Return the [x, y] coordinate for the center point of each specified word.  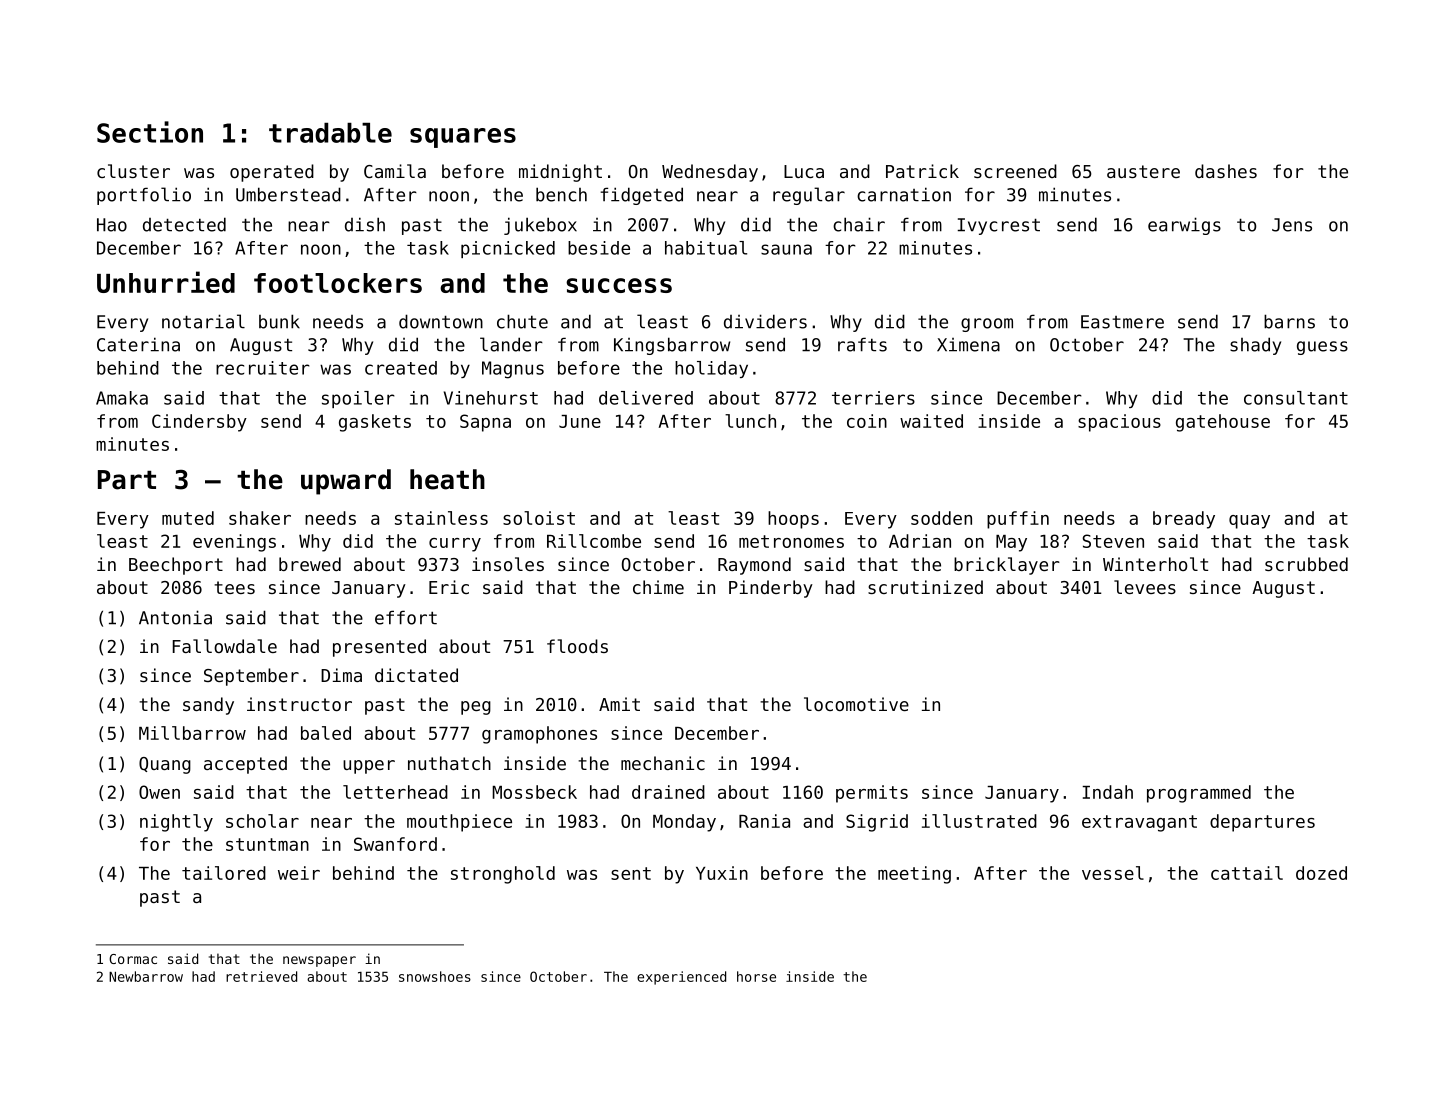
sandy [208, 706]
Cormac [133, 959]
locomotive [856, 704]
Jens [1292, 225]
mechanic [663, 763]
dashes [1226, 171]
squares [463, 138]
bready [1184, 520]
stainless [441, 518]
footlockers [338, 283]
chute [522, 321]
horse [756, 976]
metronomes [791, 541]
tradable [330, 133]
